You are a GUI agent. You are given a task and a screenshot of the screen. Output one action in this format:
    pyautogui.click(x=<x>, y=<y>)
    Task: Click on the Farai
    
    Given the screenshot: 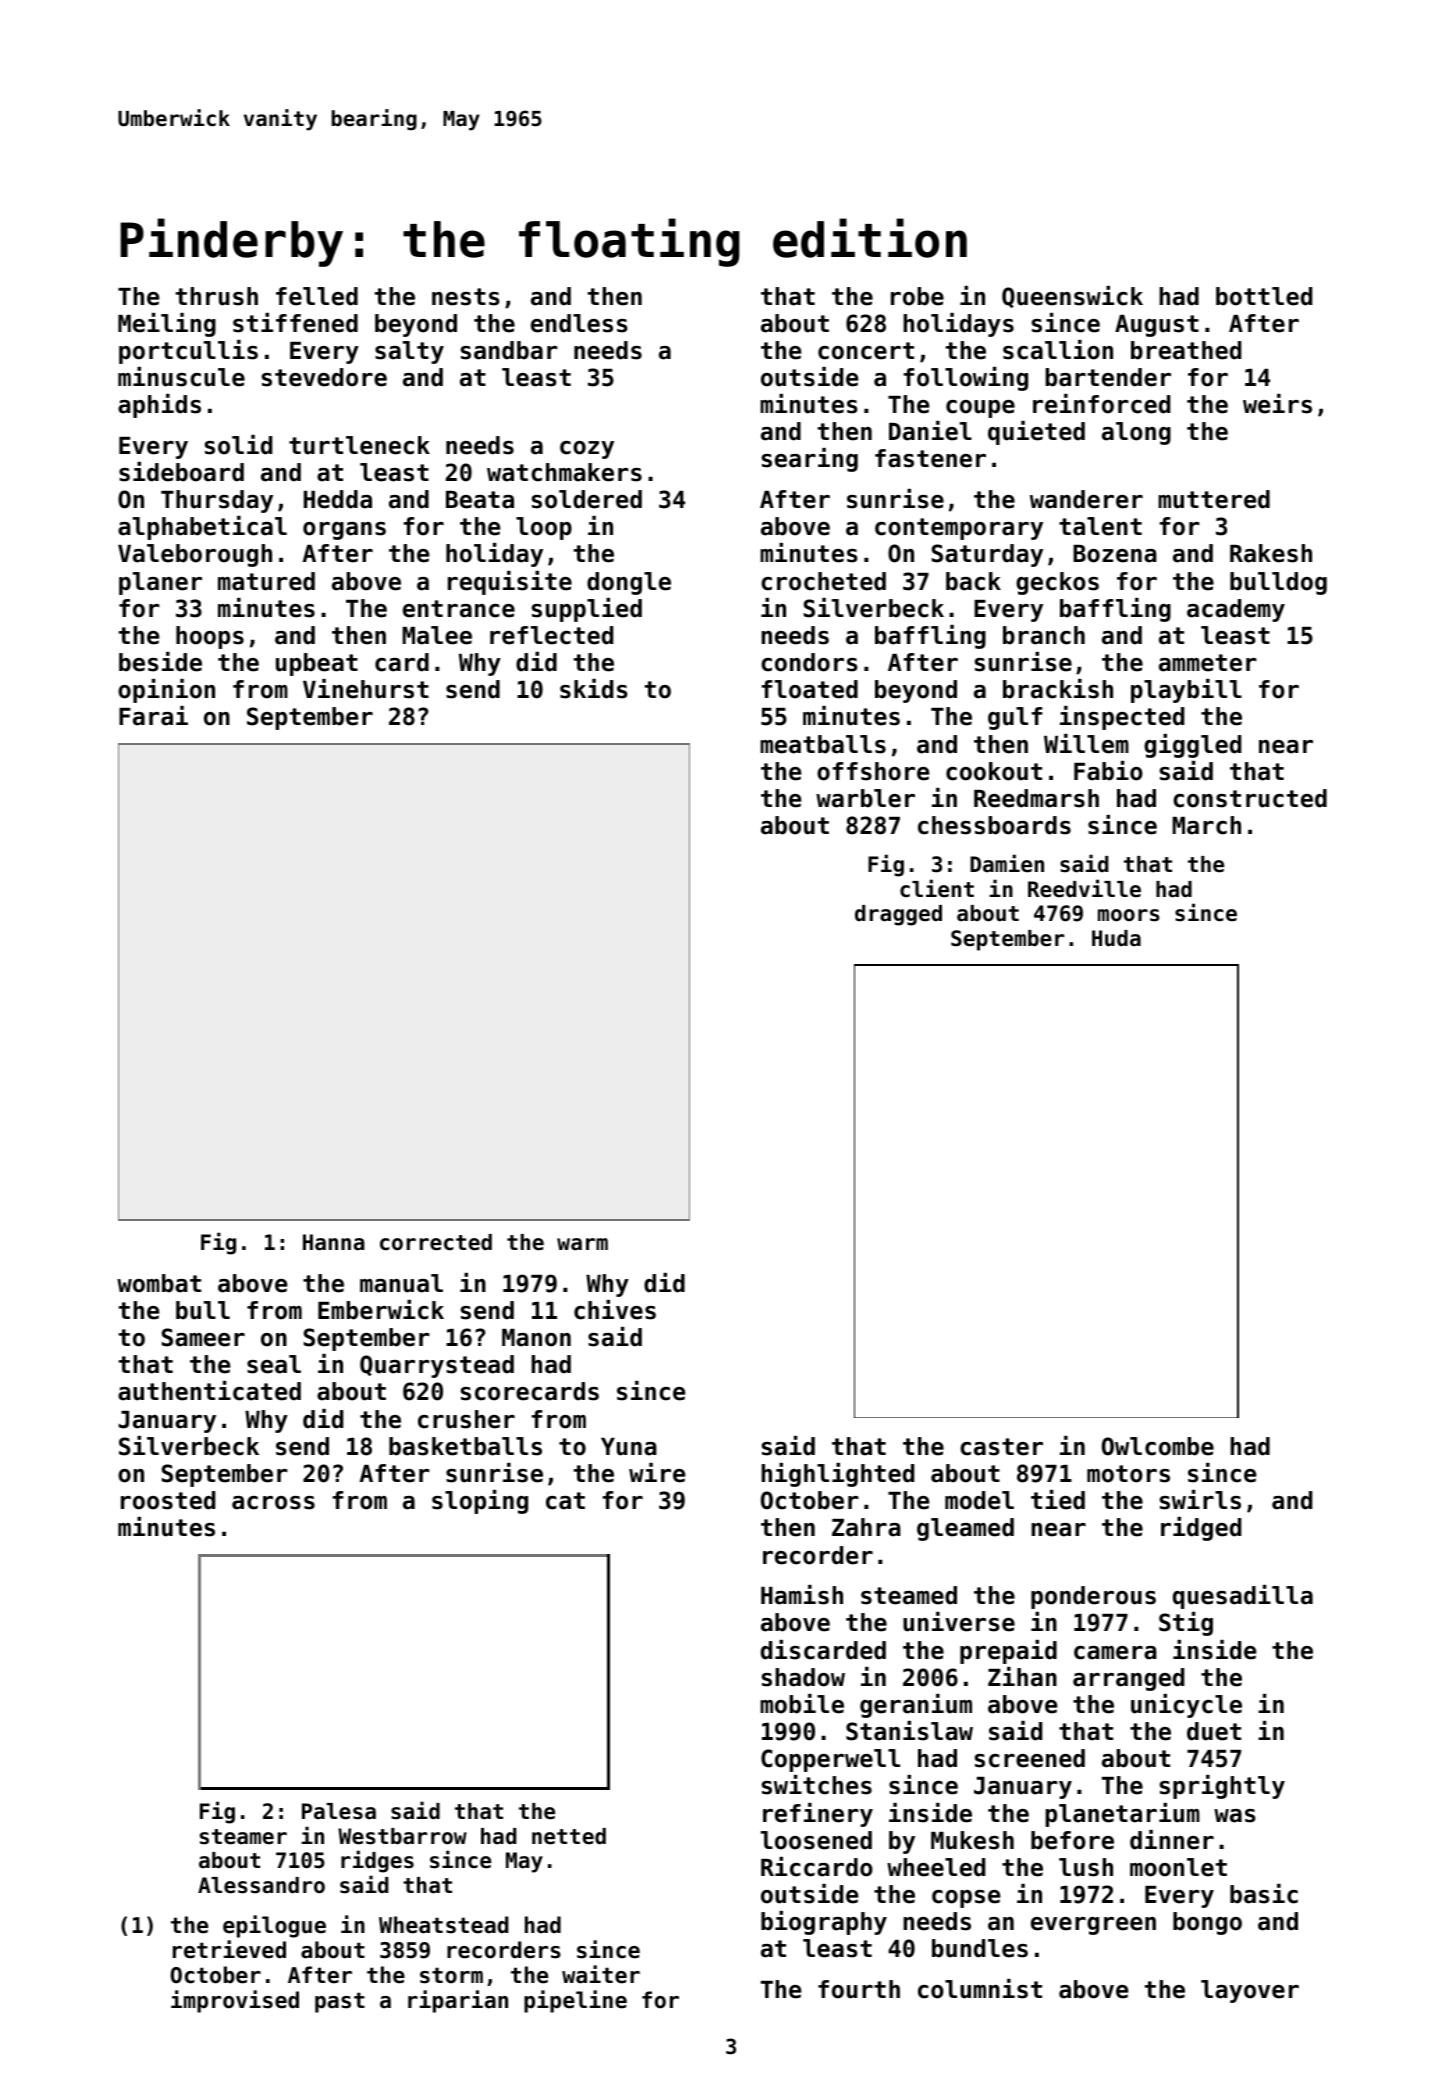 What is the action you would take?
    pyautogui.click(x=153, y=716)
